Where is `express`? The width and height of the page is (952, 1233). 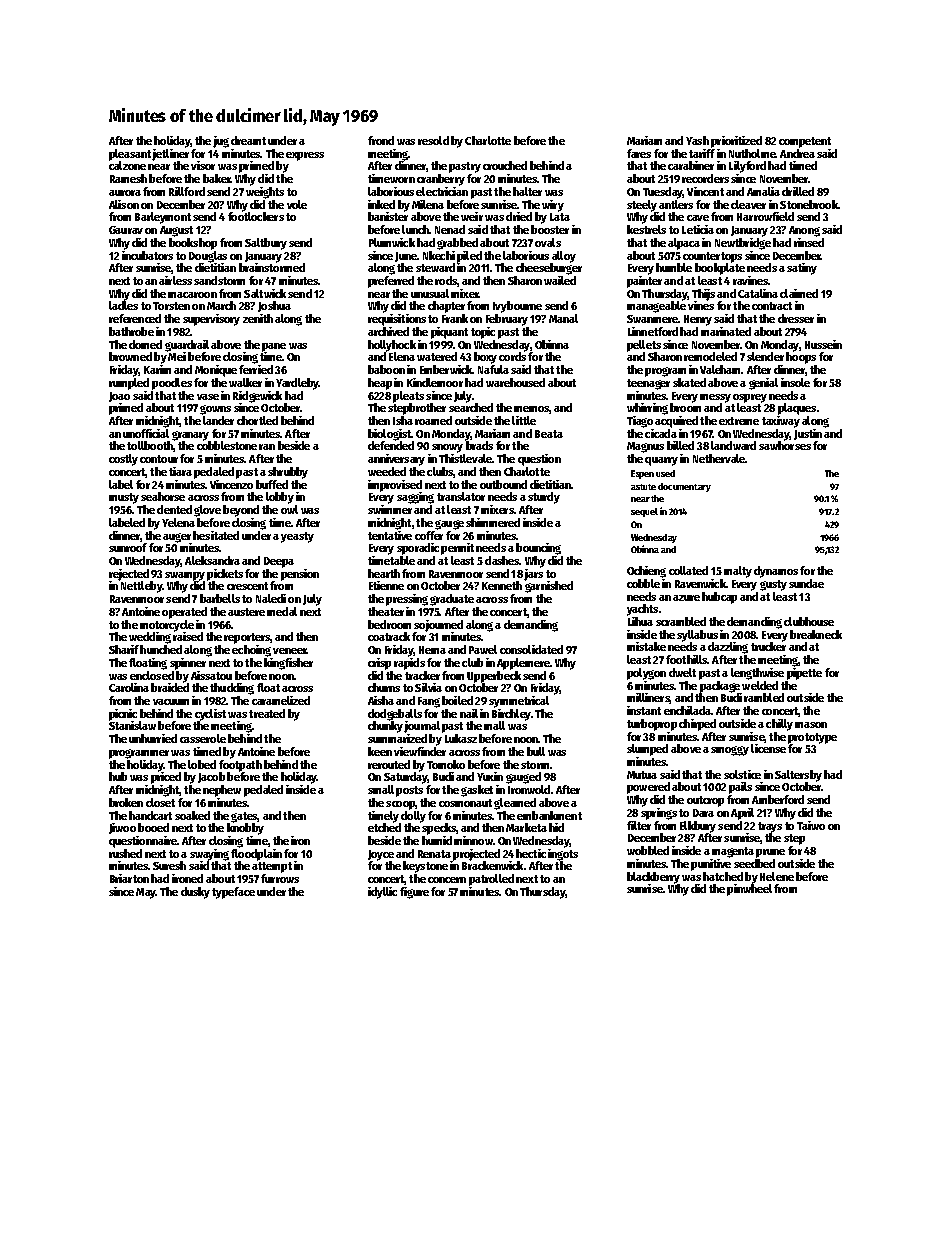
express is located at coordinates (305, 156).
